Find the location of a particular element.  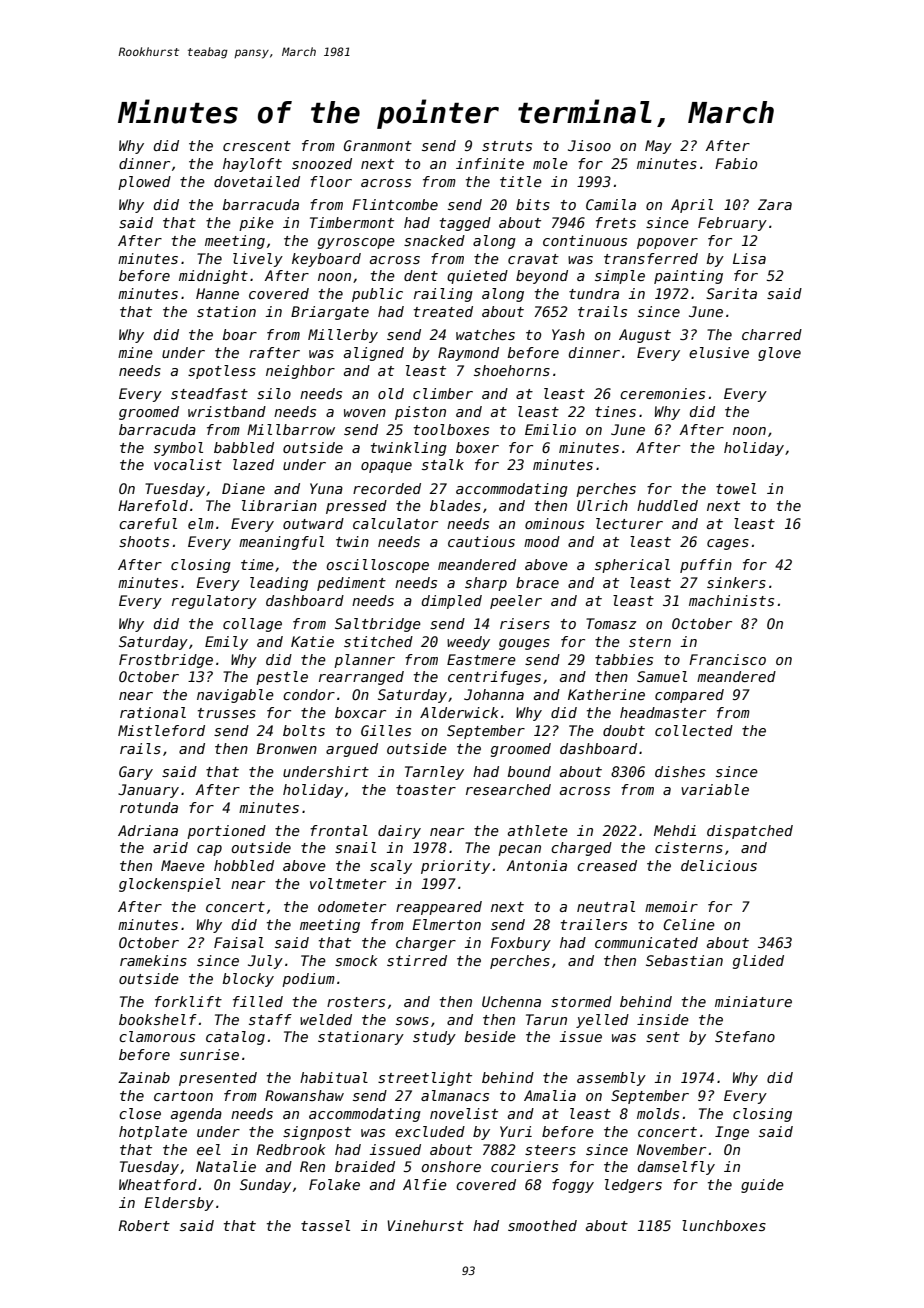

pike is located at coordinates (256, 224).
